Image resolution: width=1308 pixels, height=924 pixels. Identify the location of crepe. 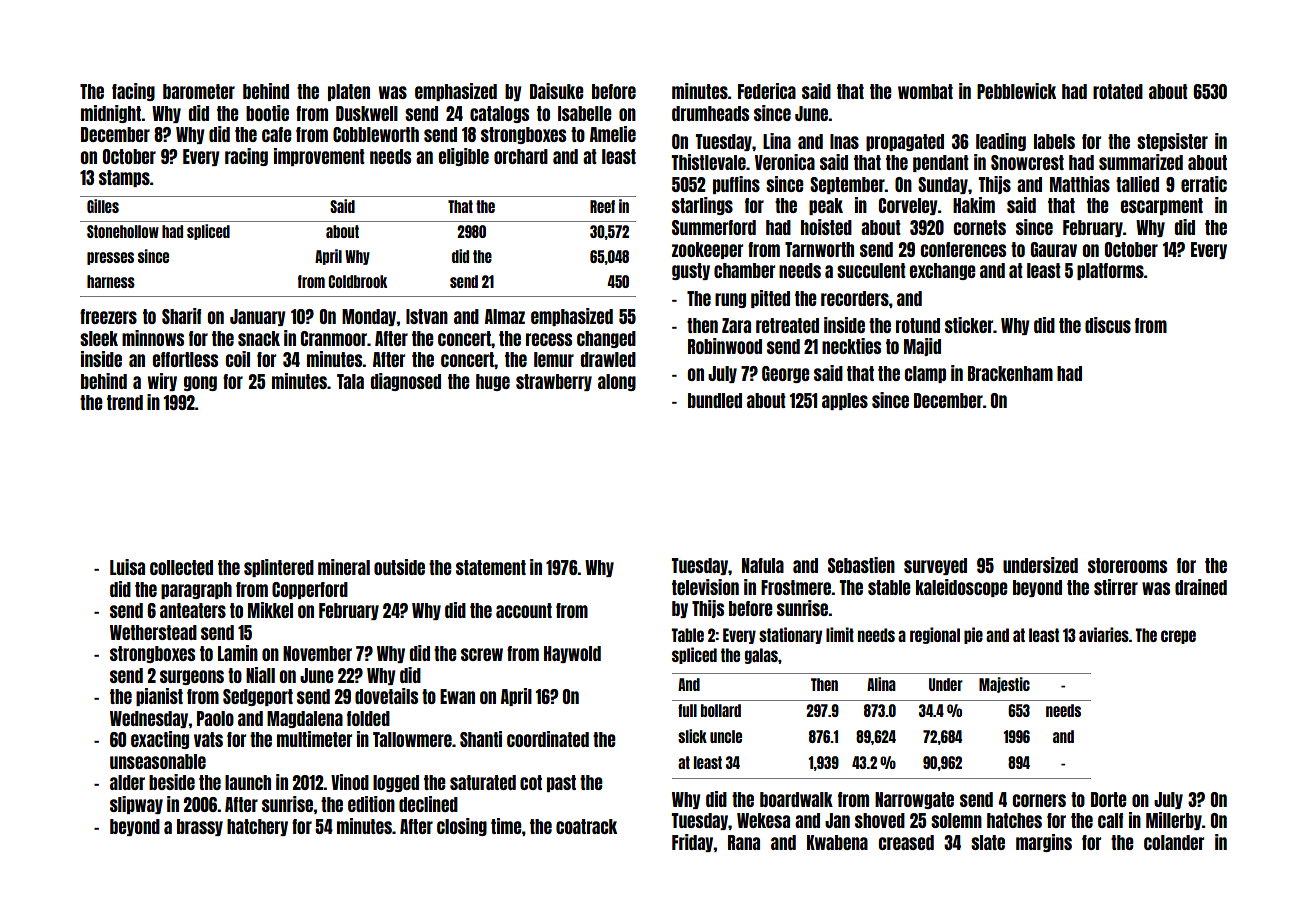
(1178, 637).
